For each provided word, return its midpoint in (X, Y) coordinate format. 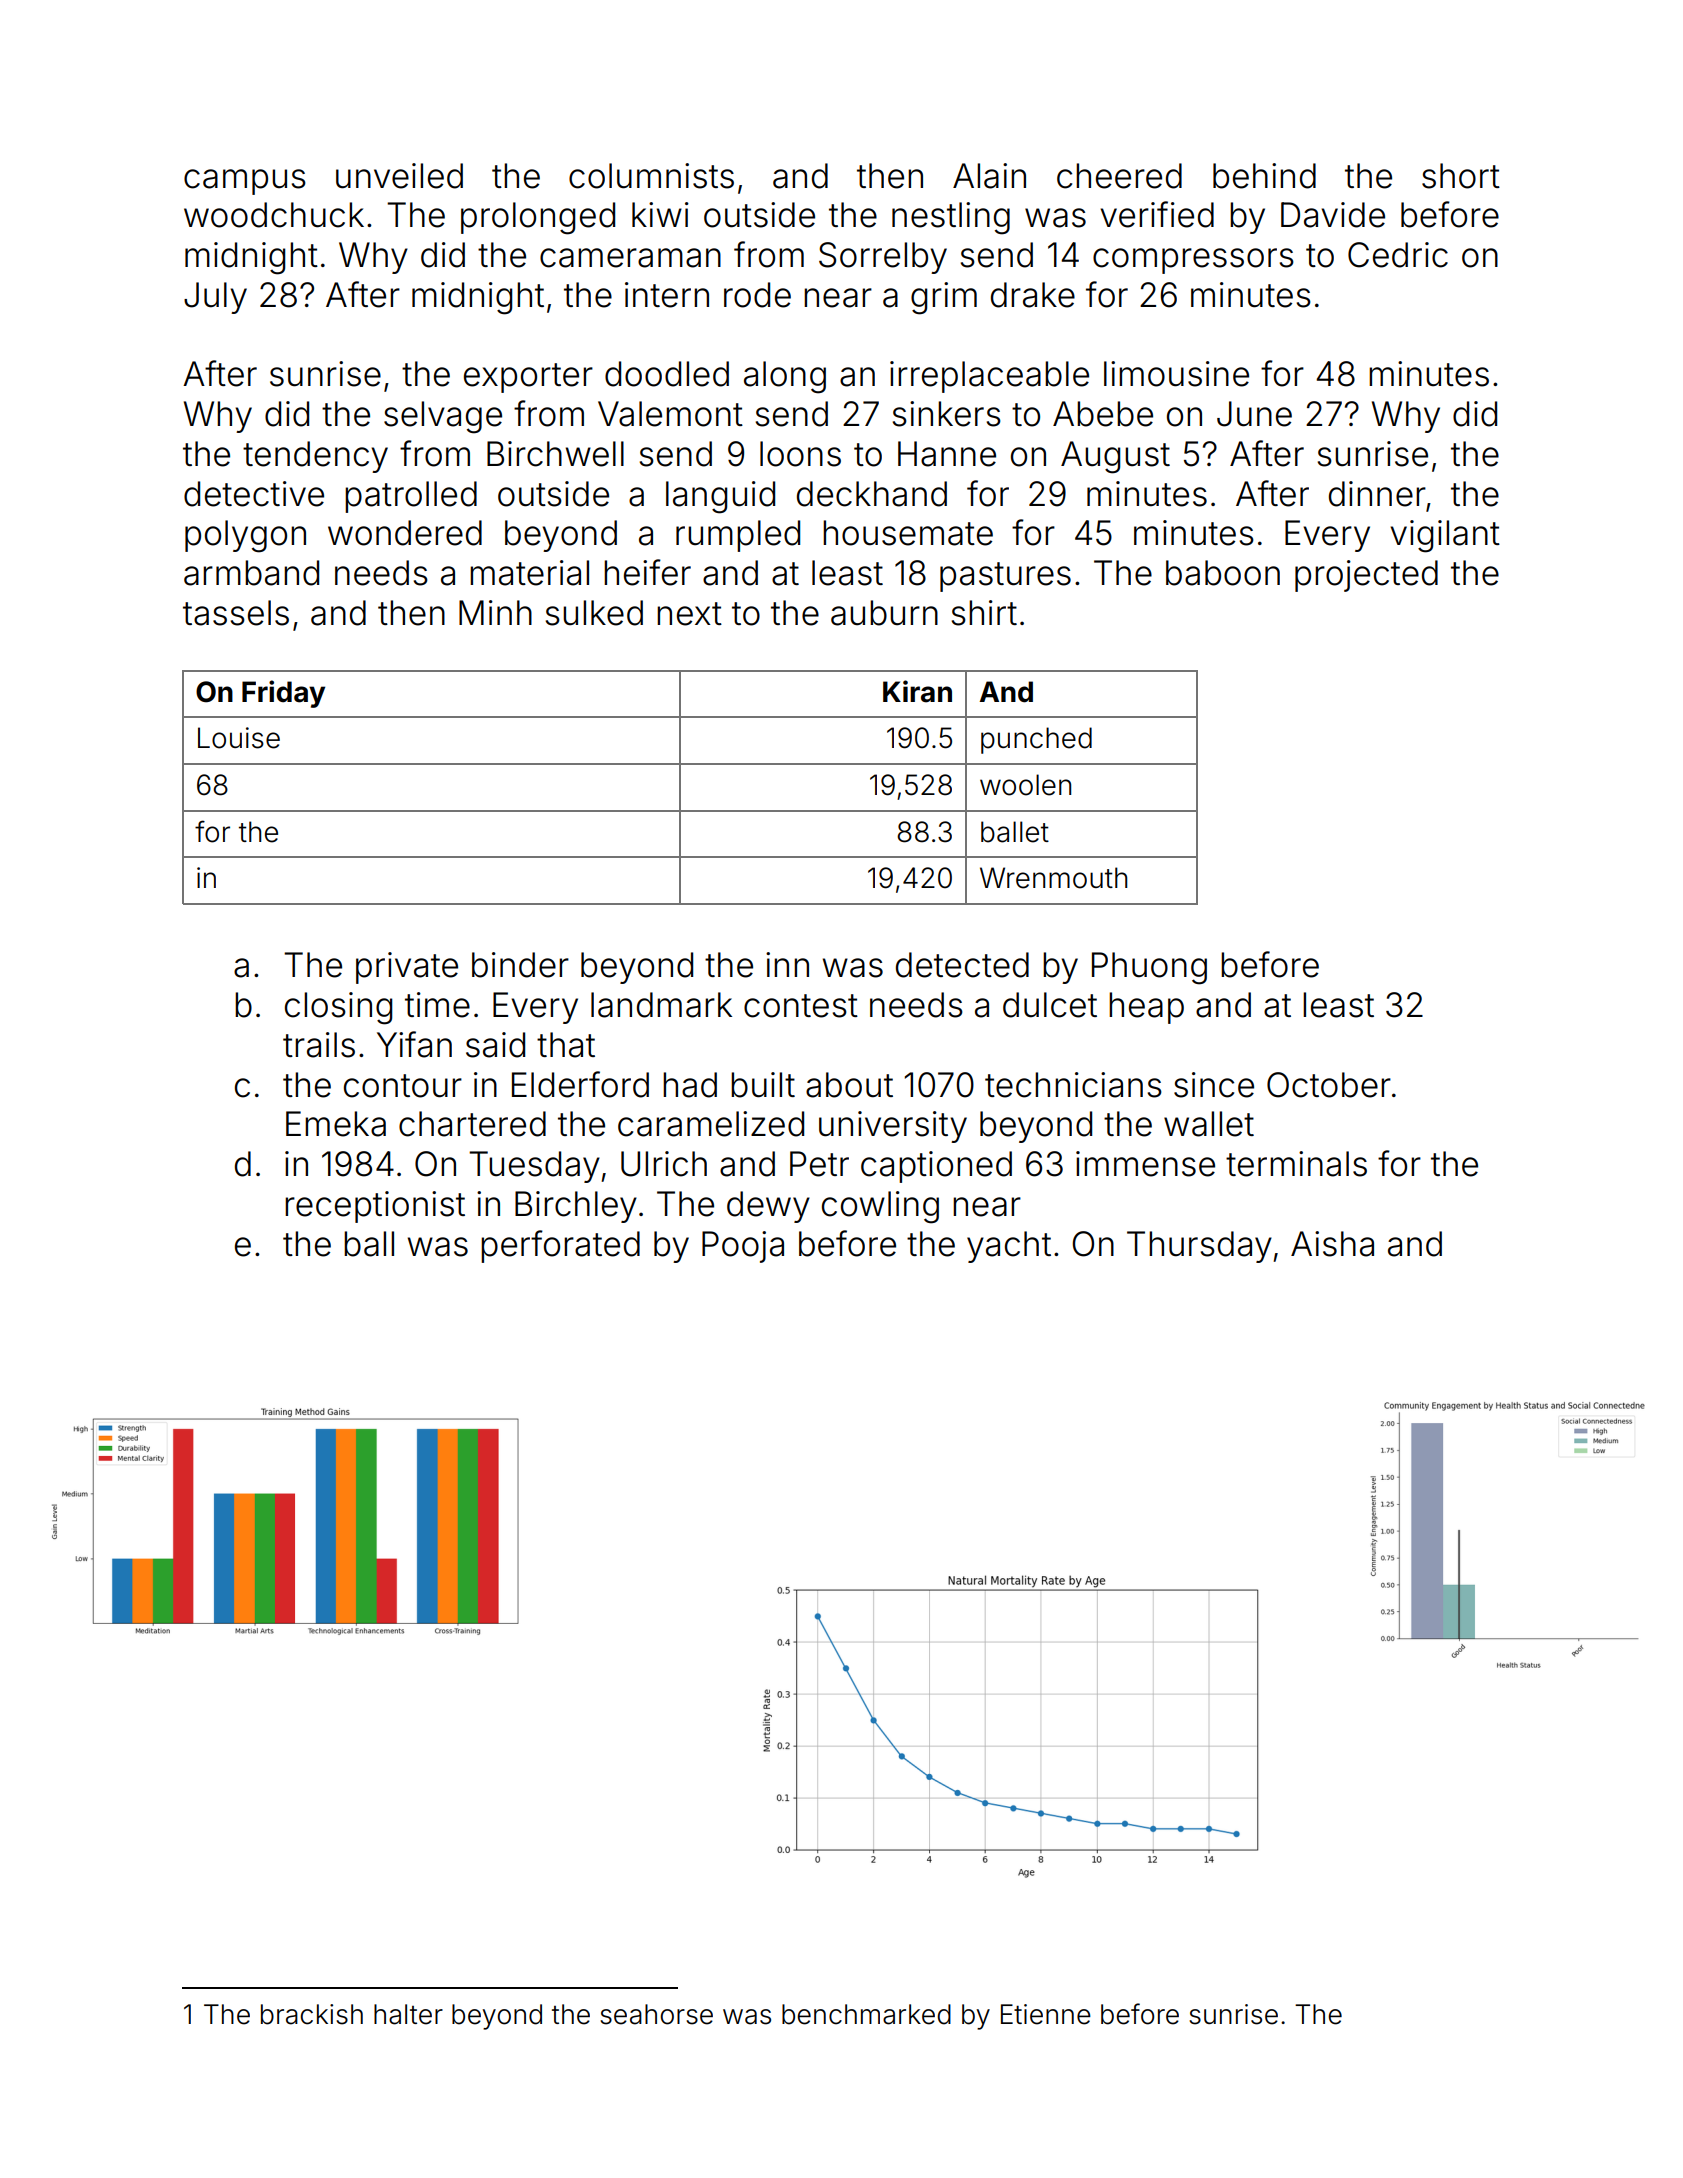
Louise (239, 738)
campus (245, 182)
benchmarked (866, 2014)
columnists (651, 176)
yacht (1009, 1247)
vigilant (1445, 536)
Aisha (1332, 1244)
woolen (1025, 785)
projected (1366, 576)
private (407, 968)
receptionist (375, 1207)
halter (408, 2014)
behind (1264, 176)
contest (801, 1006)
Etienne (1046, 2014)
